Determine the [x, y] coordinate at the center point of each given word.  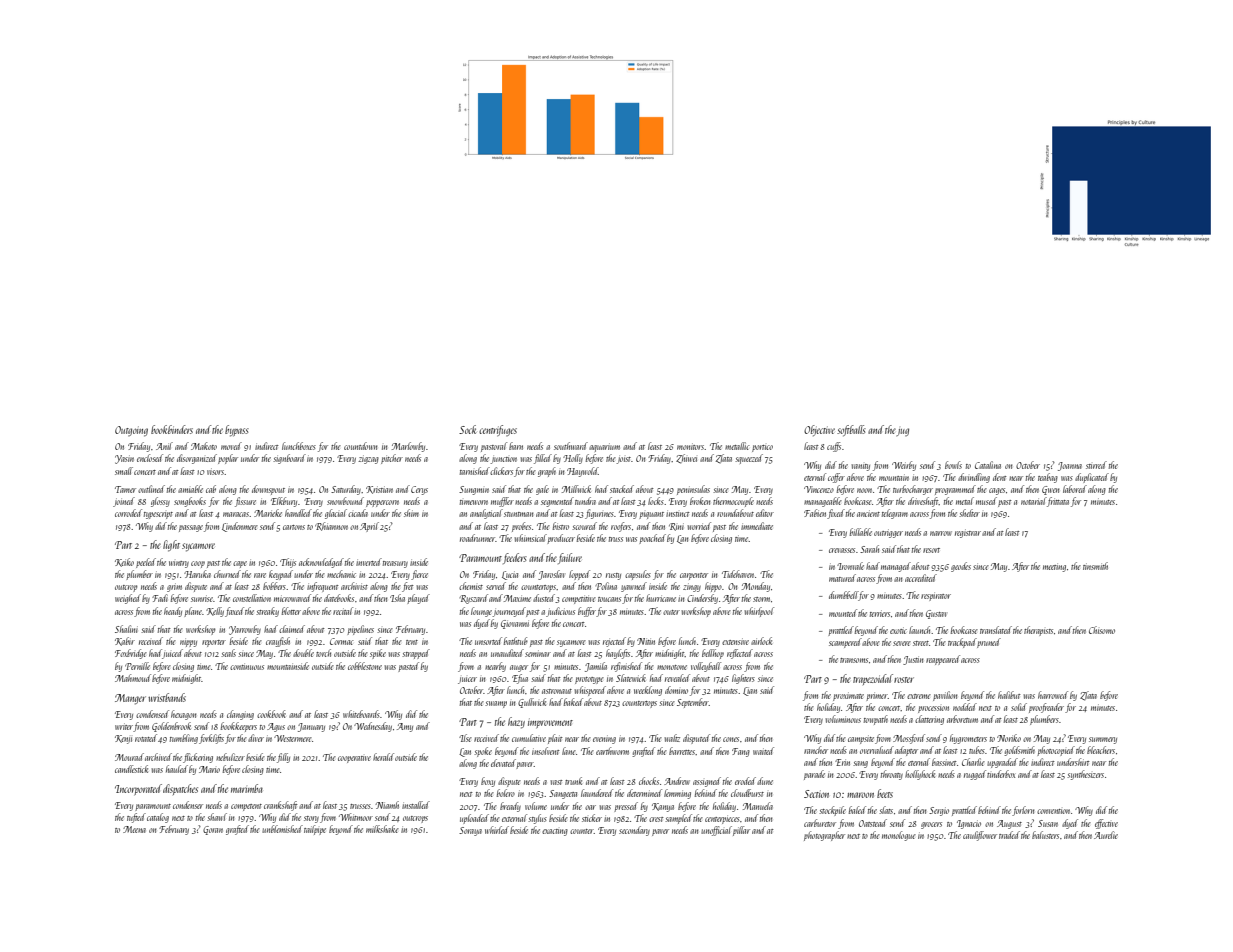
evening [604, 739]
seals [228, 653]
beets [885, 793]
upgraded [1002, 763]
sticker [592, 818]
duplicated [1092, 478]
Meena [134, 829]
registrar [968, 533]
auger [519, 668]
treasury [395, 564]
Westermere [293, 738]
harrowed [1053, 695]
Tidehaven [738, 574]
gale [542, 490]
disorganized [197, 459]
